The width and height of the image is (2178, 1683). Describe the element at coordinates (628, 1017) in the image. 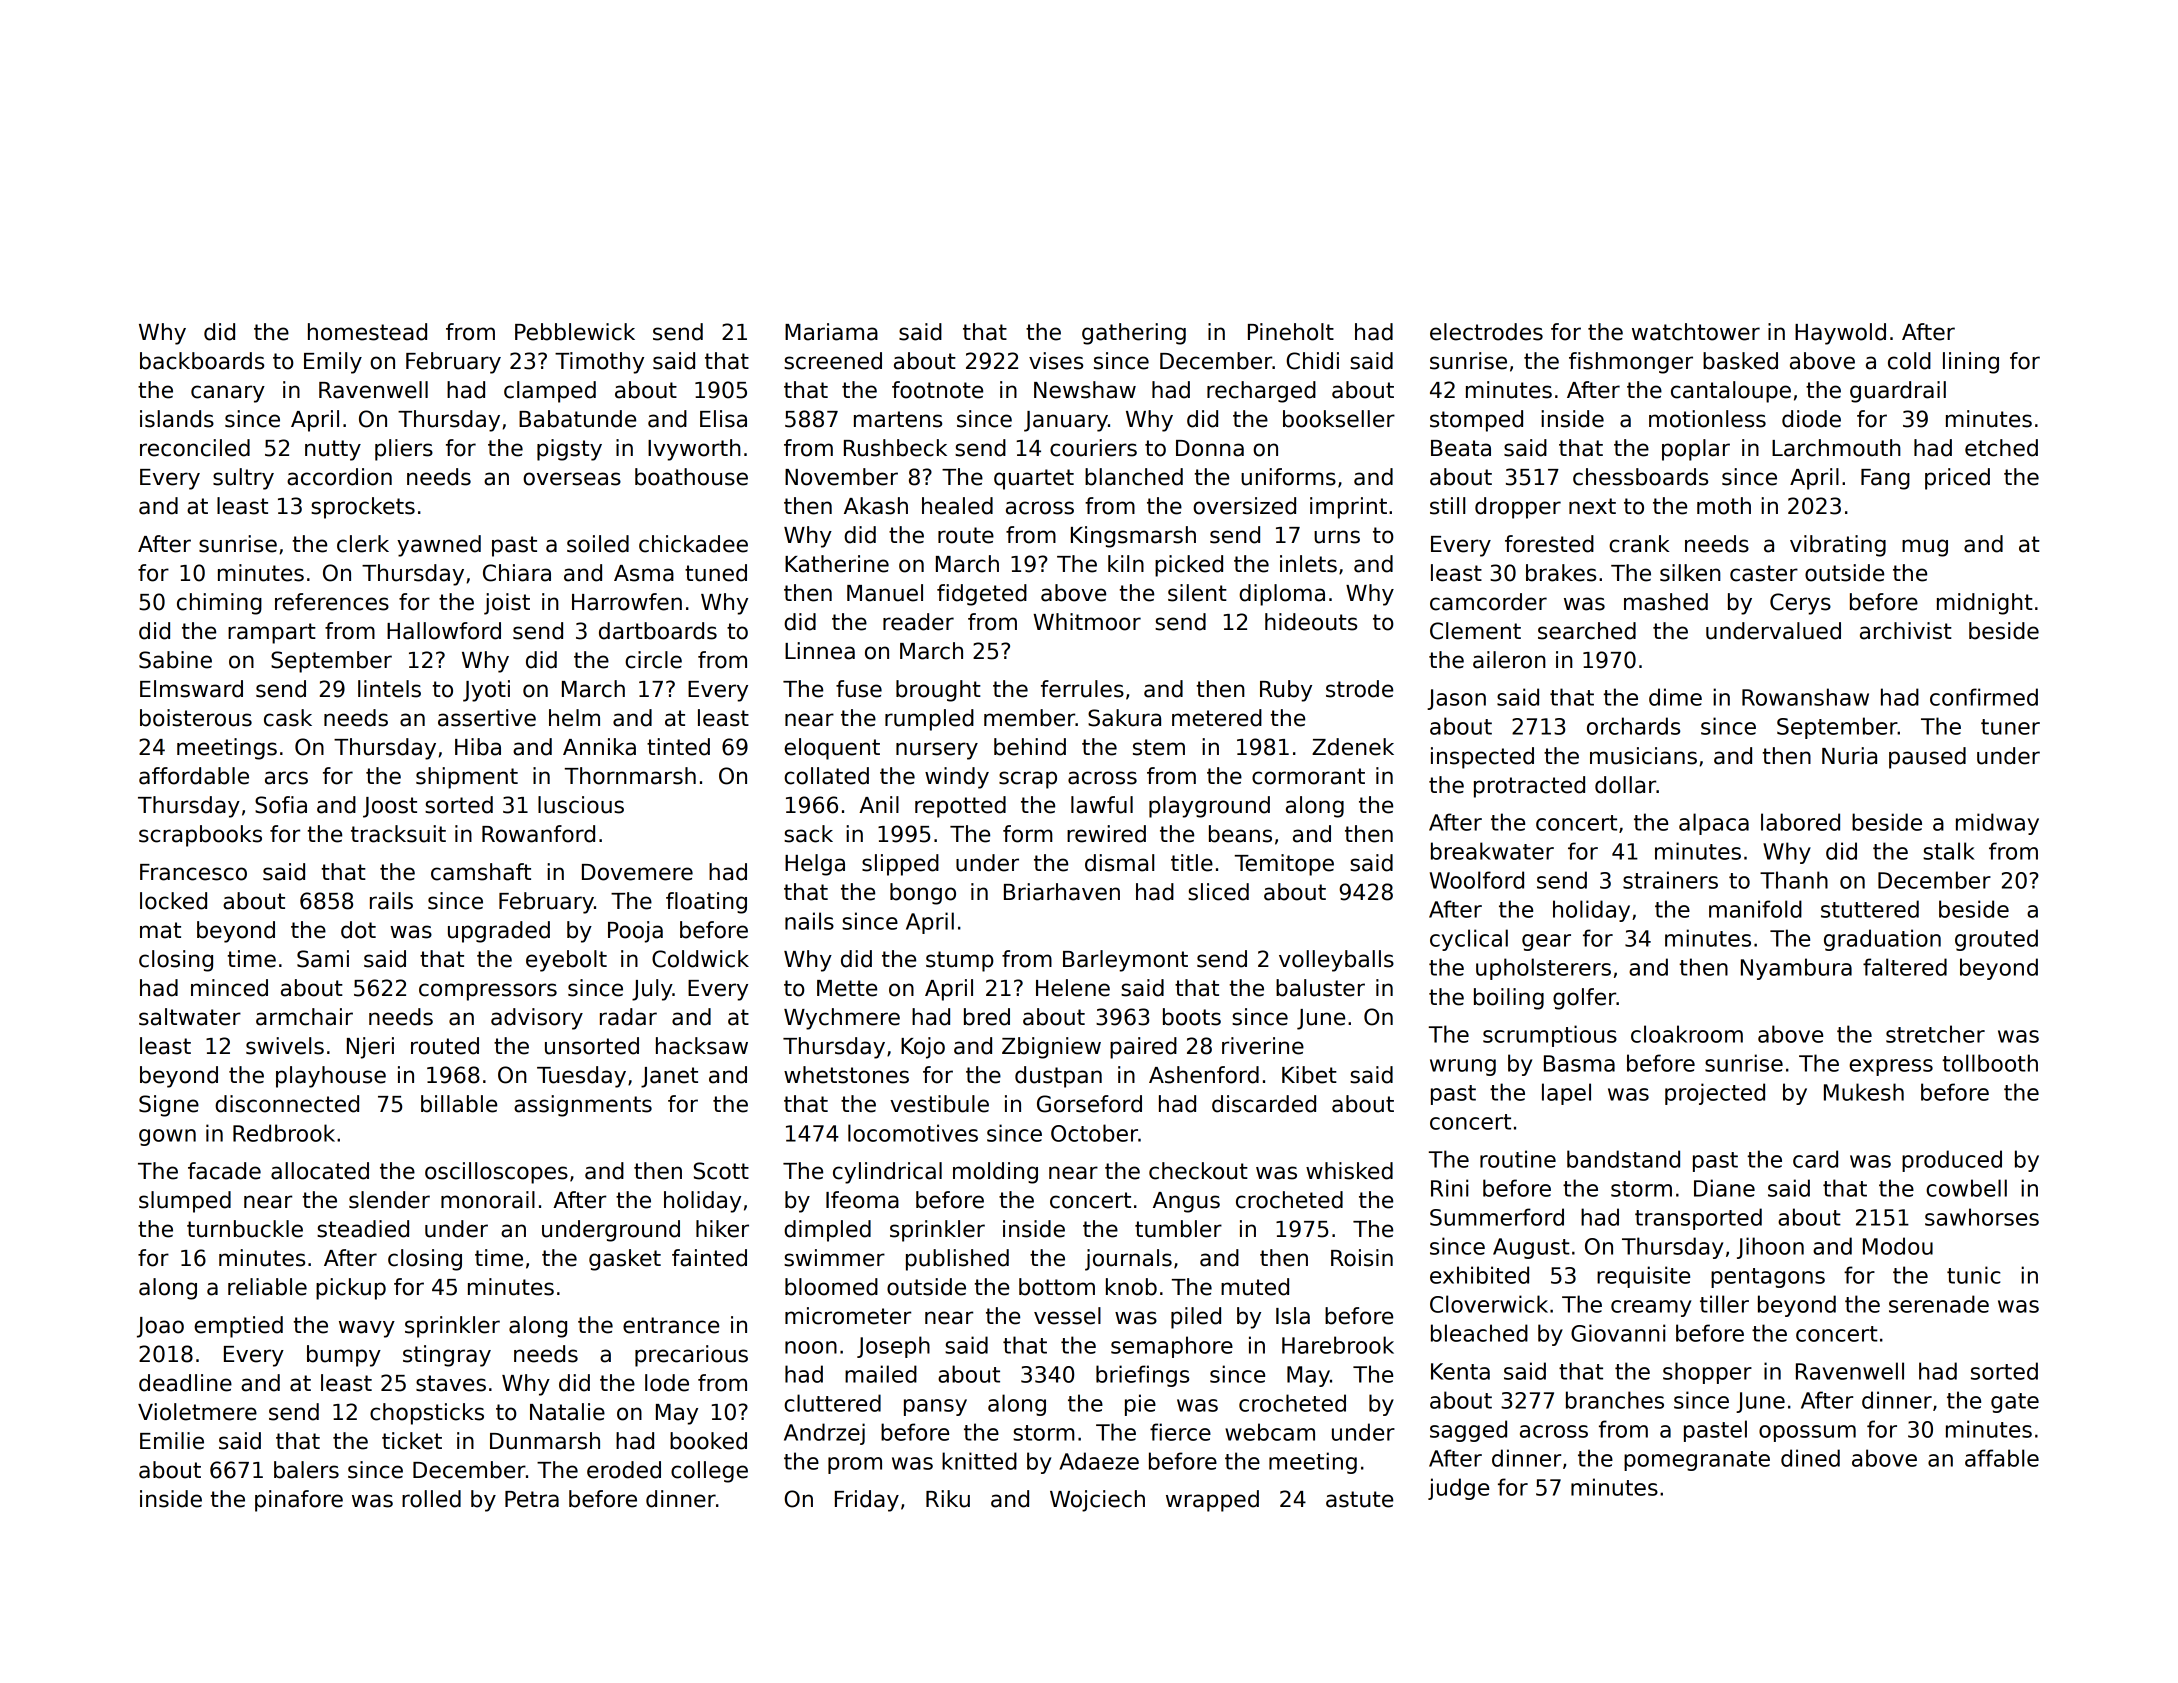

I see `radar` at that location.
